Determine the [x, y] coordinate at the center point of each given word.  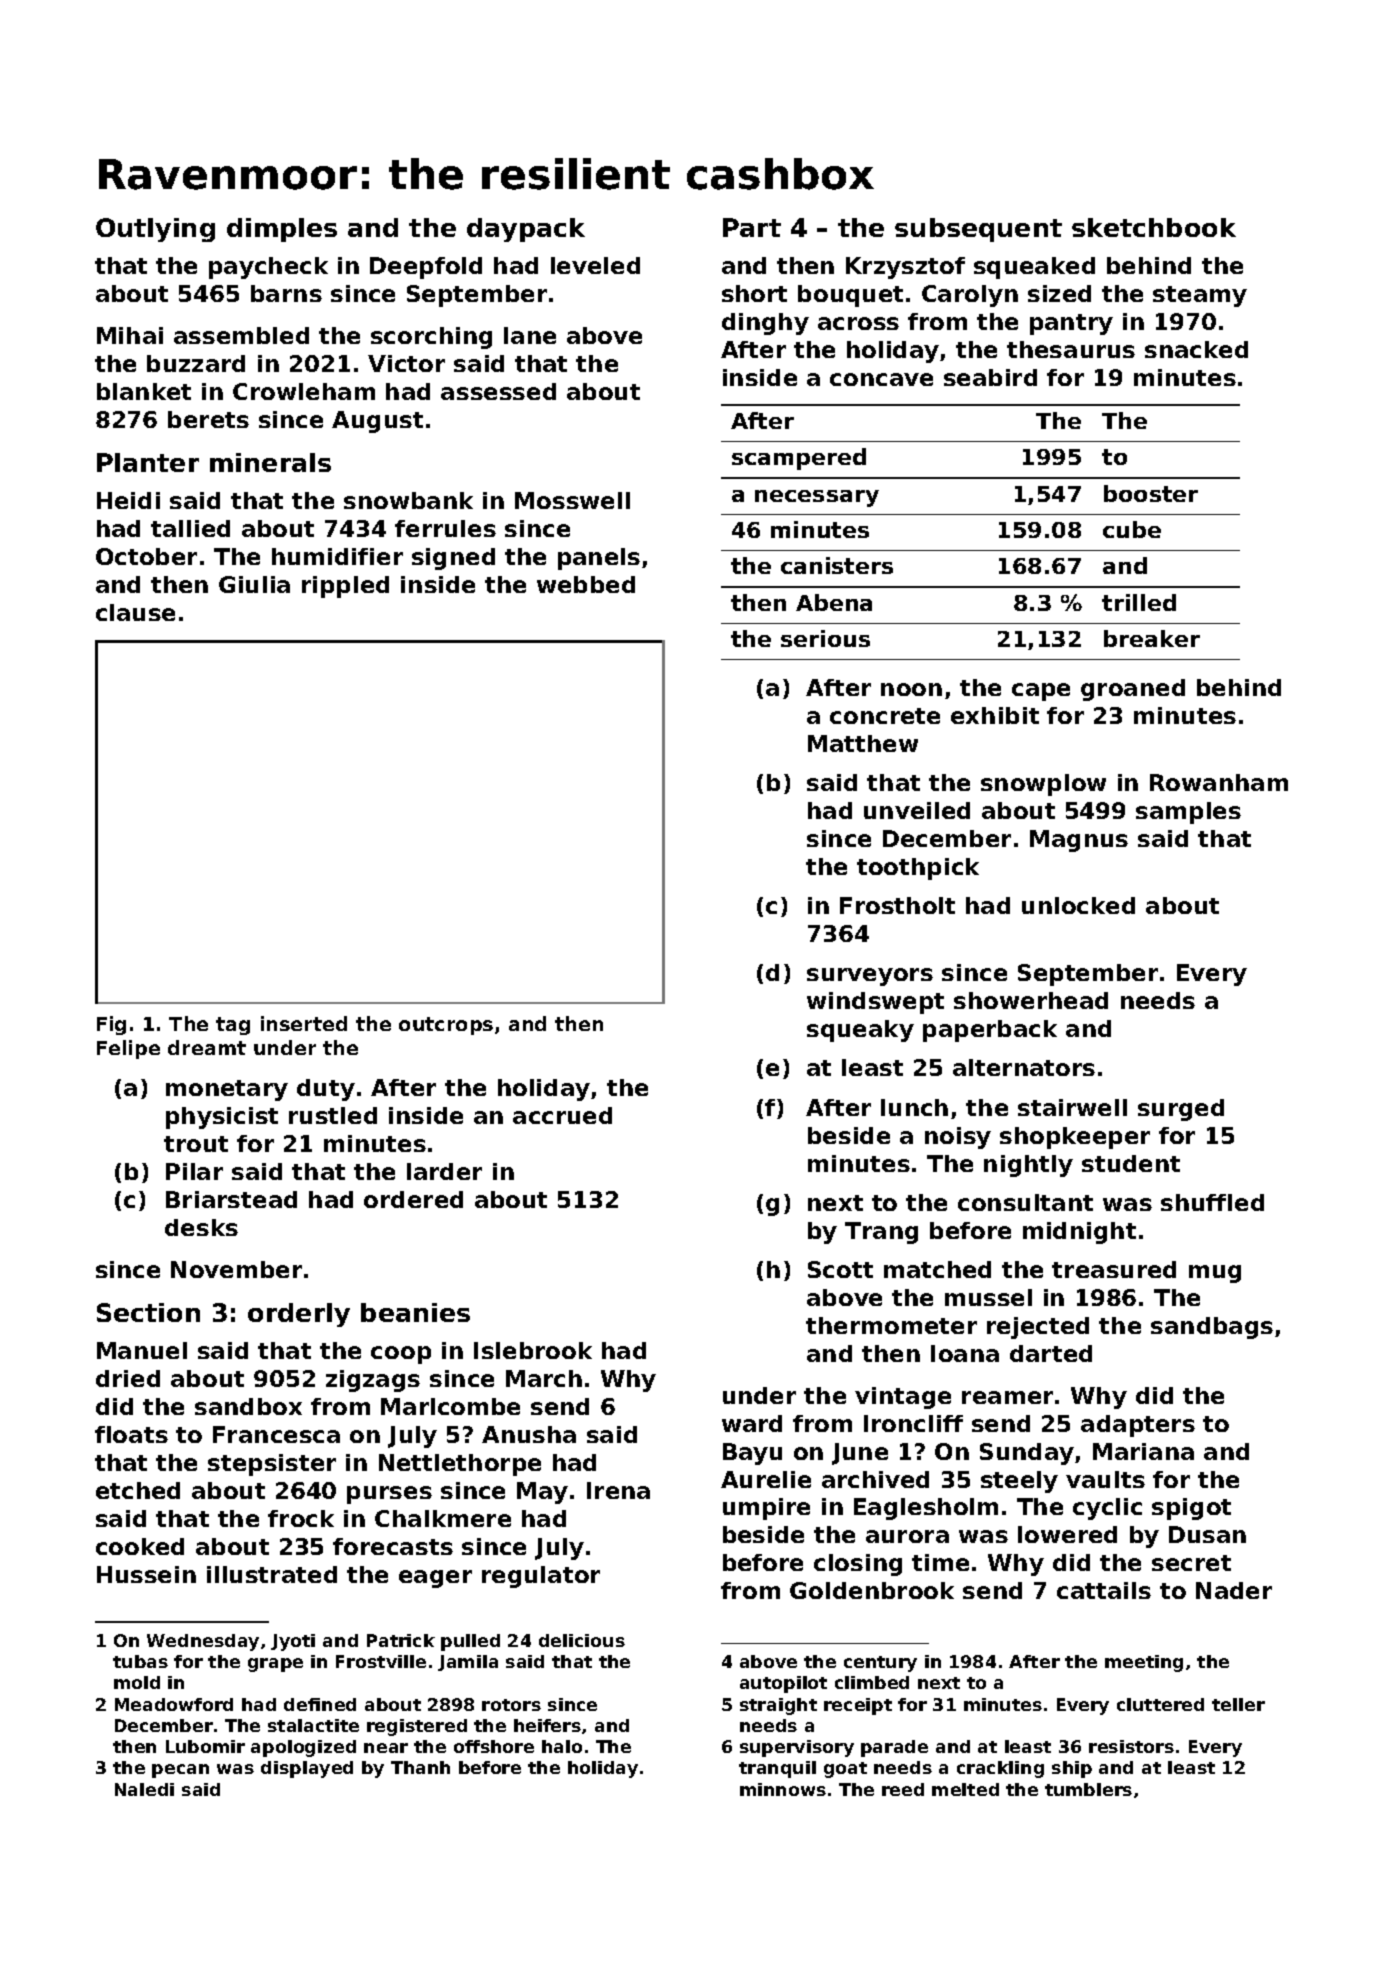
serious [825, 638]
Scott [840, 1269]
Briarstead [231, 1199]
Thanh [420, 1767]
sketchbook [1154, 227]
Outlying [155, 230]
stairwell [1072, 1107]
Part [752, 227]
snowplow [1043, 785]
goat [845, 1770]
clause [135, 612]
